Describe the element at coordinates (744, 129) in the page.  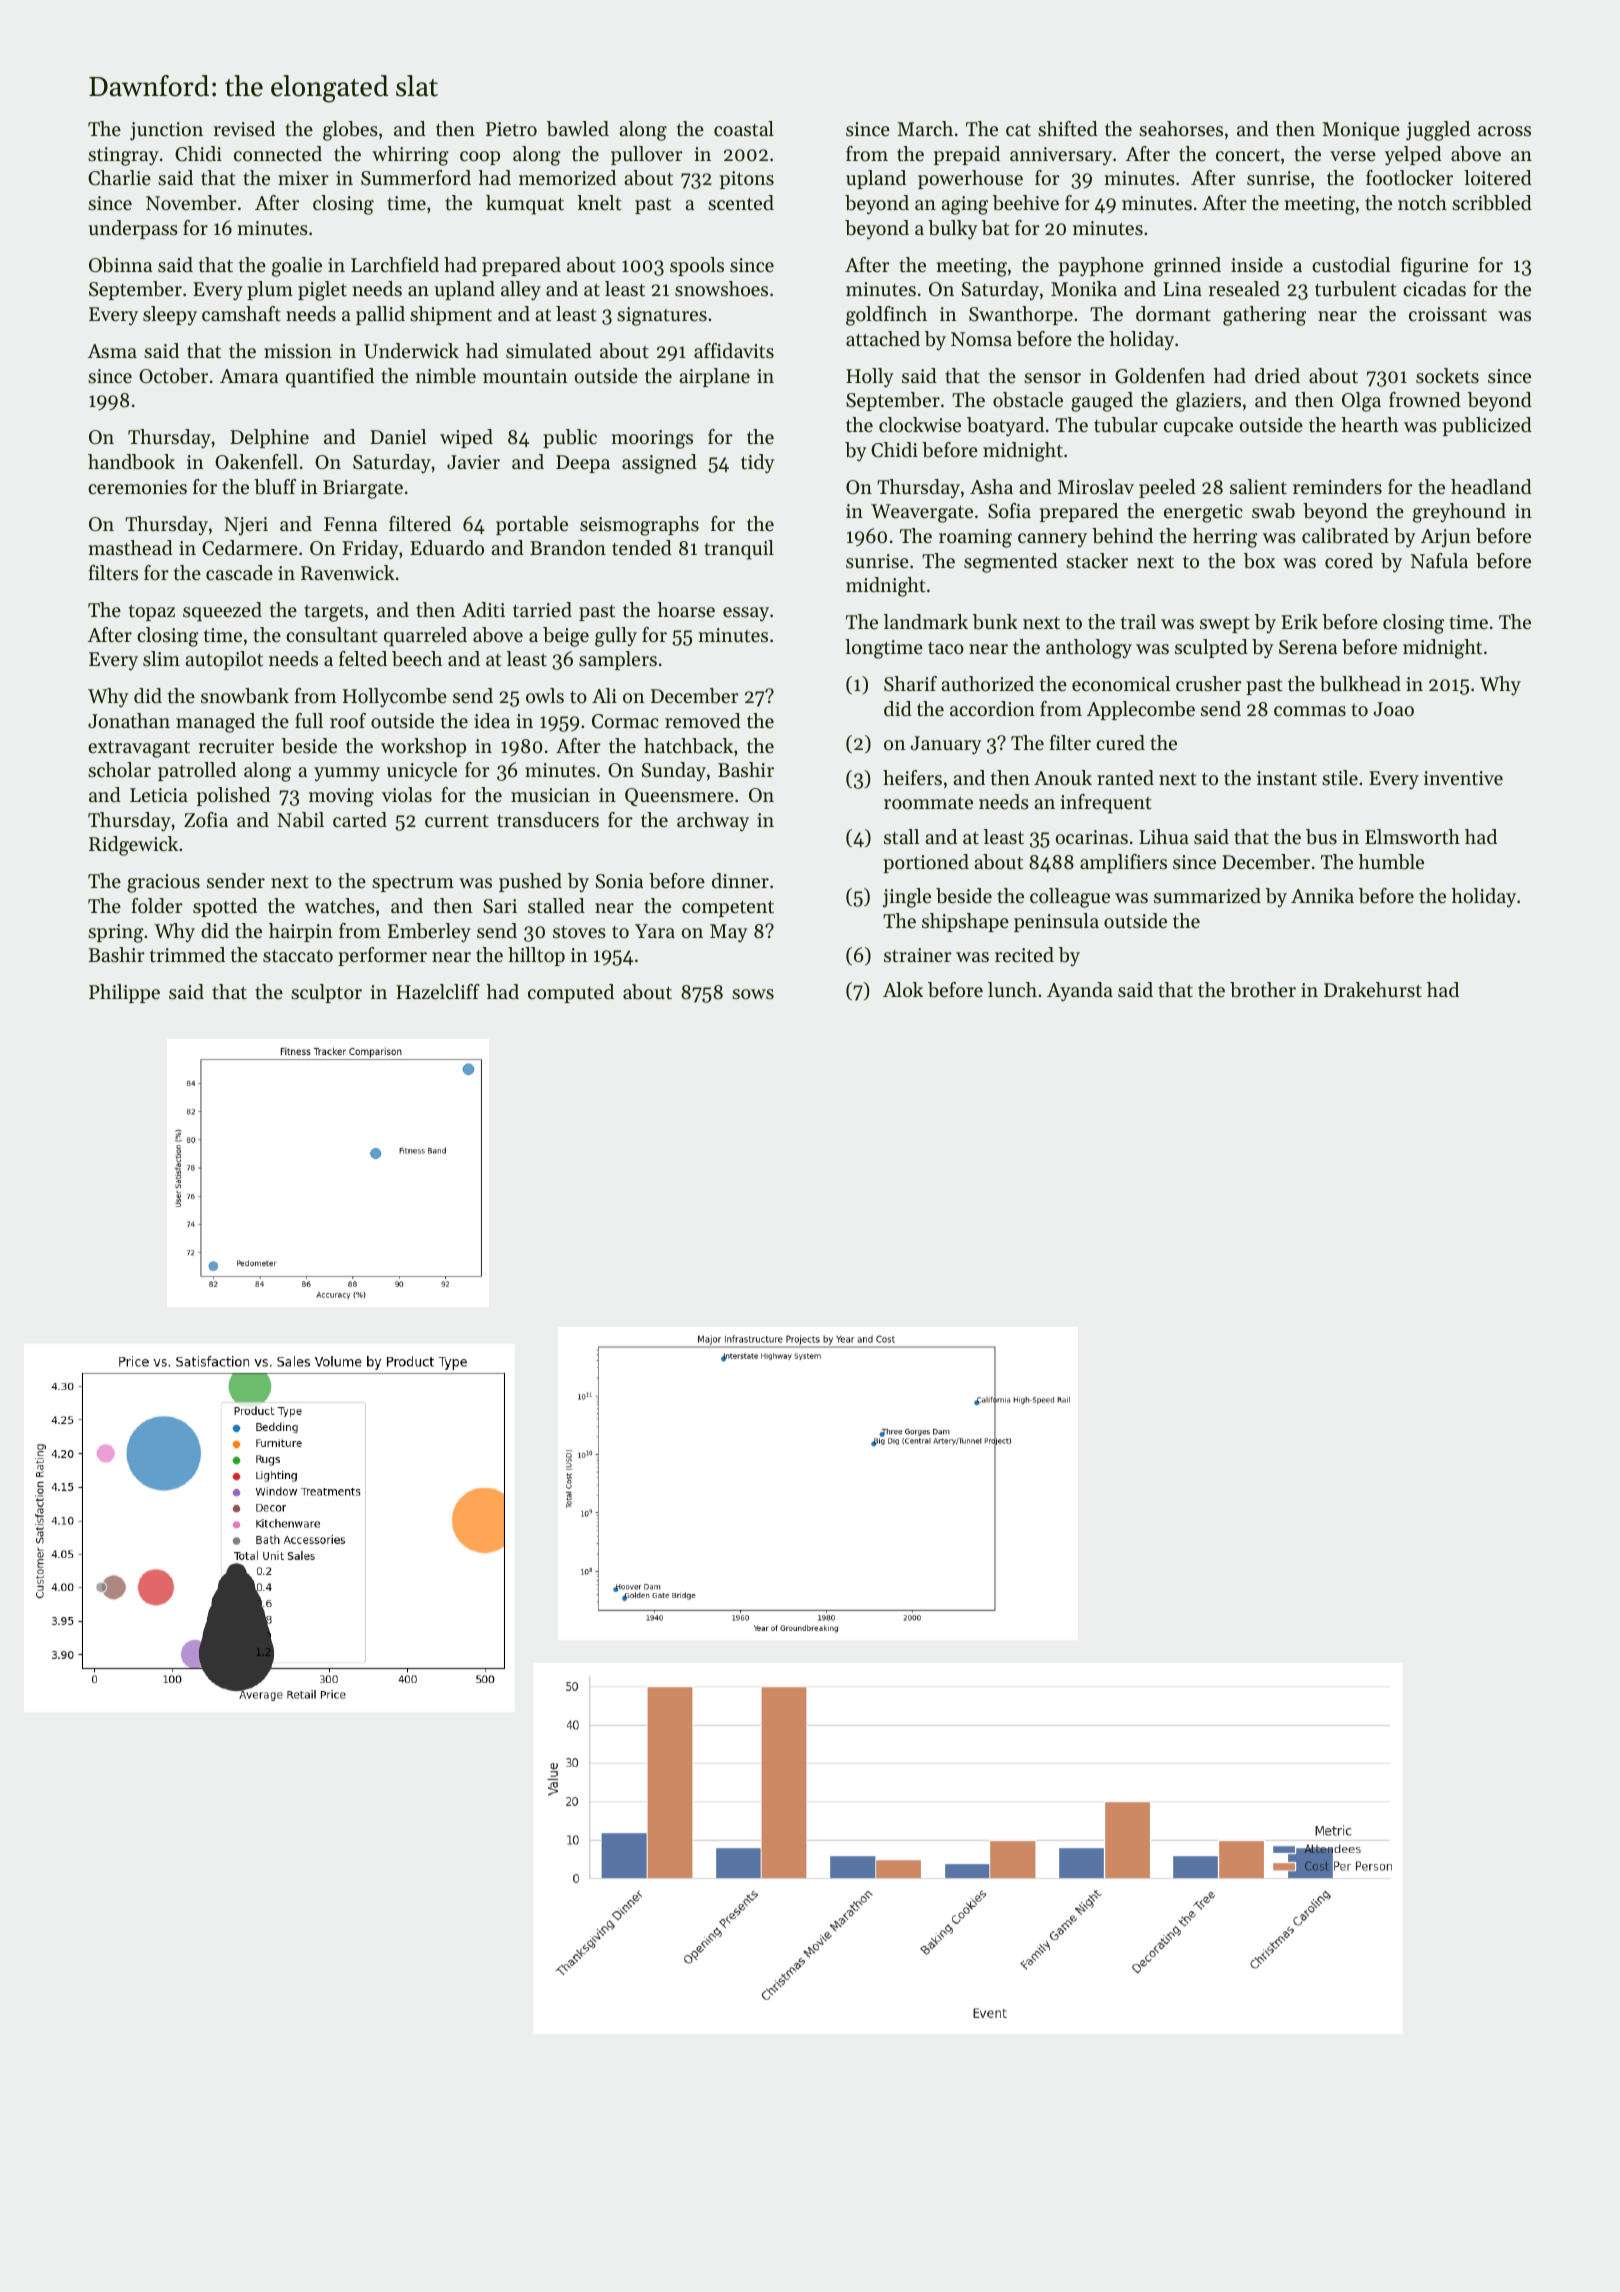
I see `coastal` at that location.
